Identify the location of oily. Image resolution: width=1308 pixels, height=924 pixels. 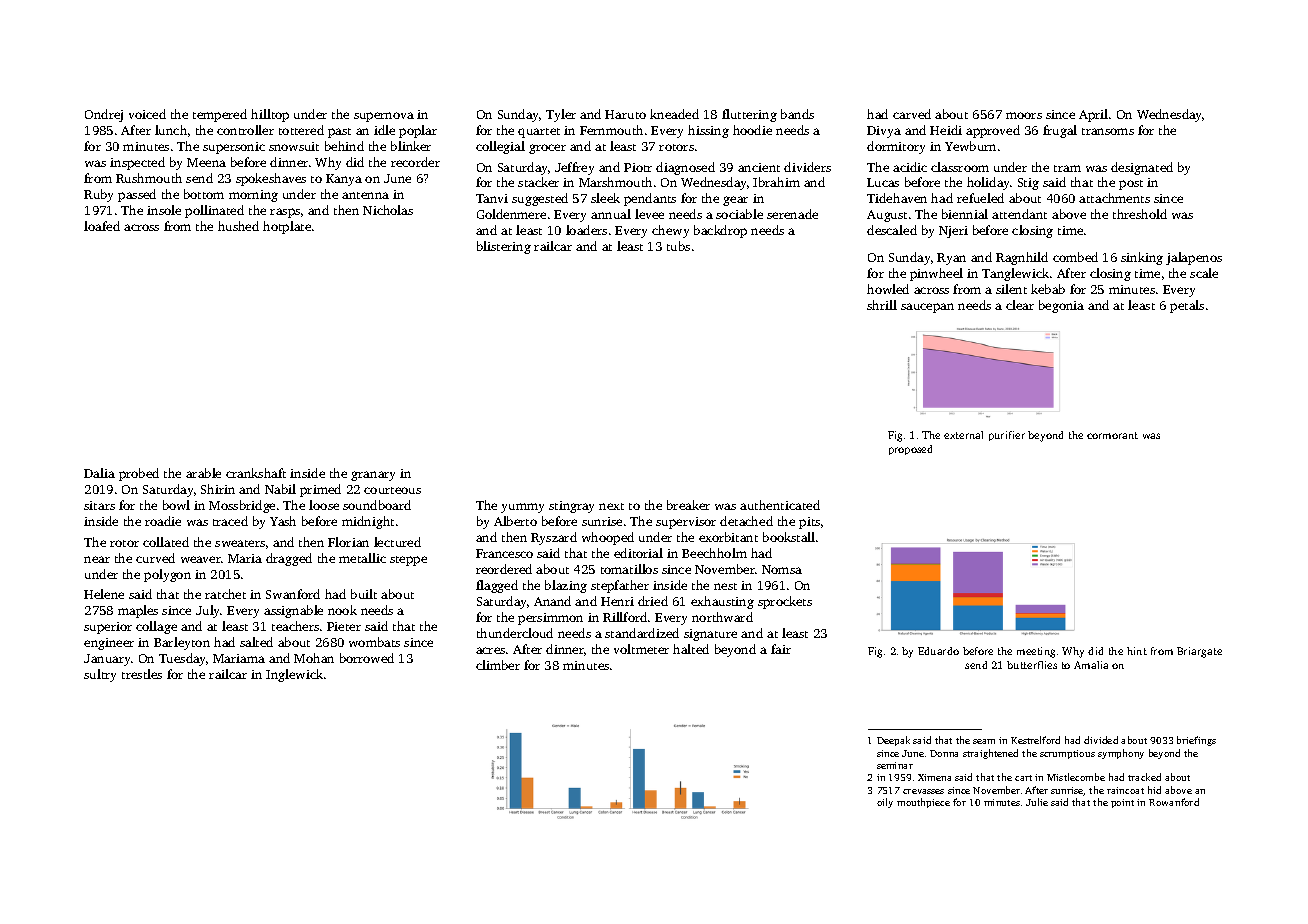
(885, 803).
